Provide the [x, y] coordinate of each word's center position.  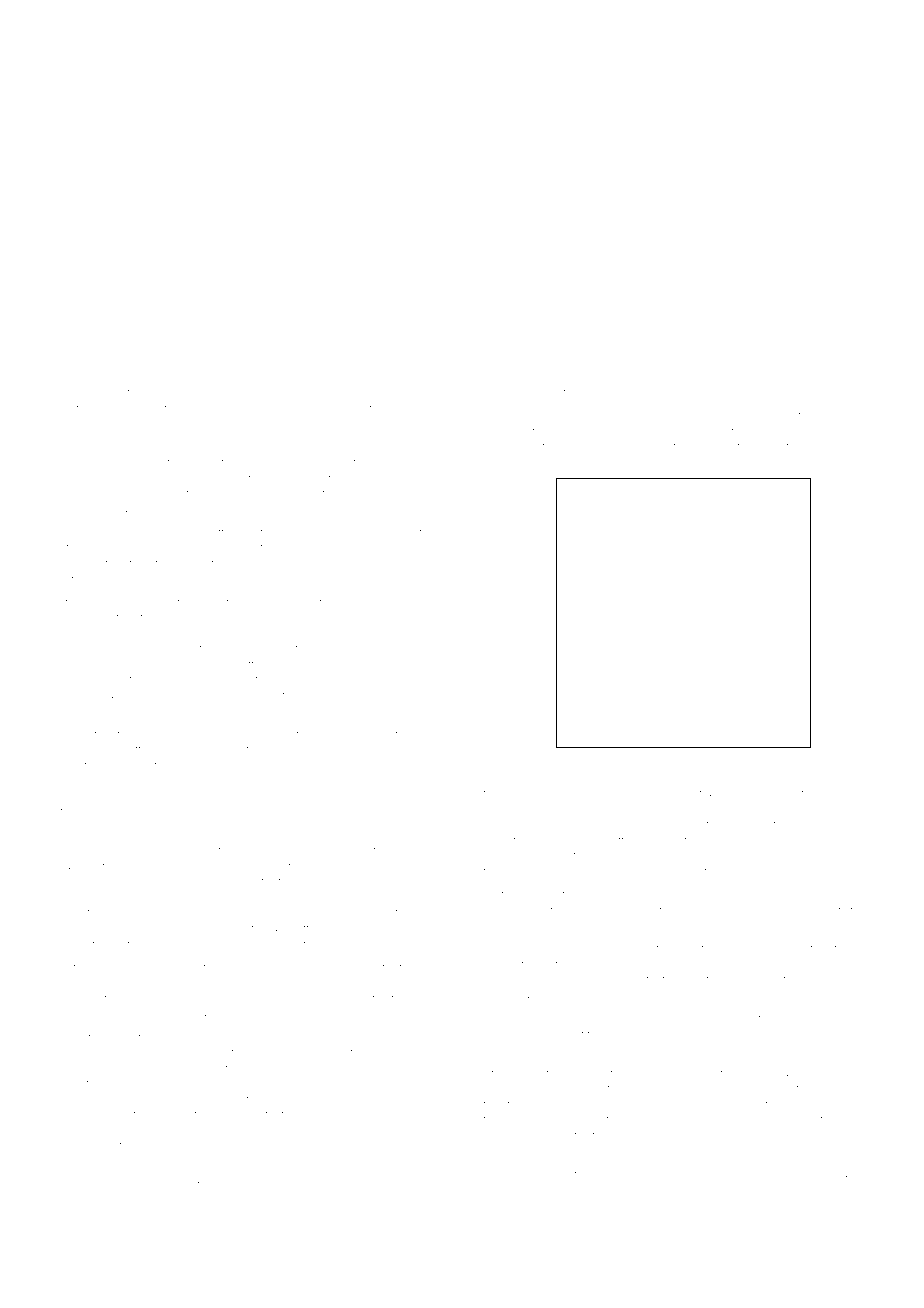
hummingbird [253, 1186]
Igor [356, 914]
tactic [424, 634]
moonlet [243, 836]
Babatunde [70, 617]
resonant [717, 447]
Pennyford [713, 1036]
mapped [856, 981]
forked [131, 462]
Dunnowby [350, 635]
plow [121, 1039]
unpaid [501, 981]
